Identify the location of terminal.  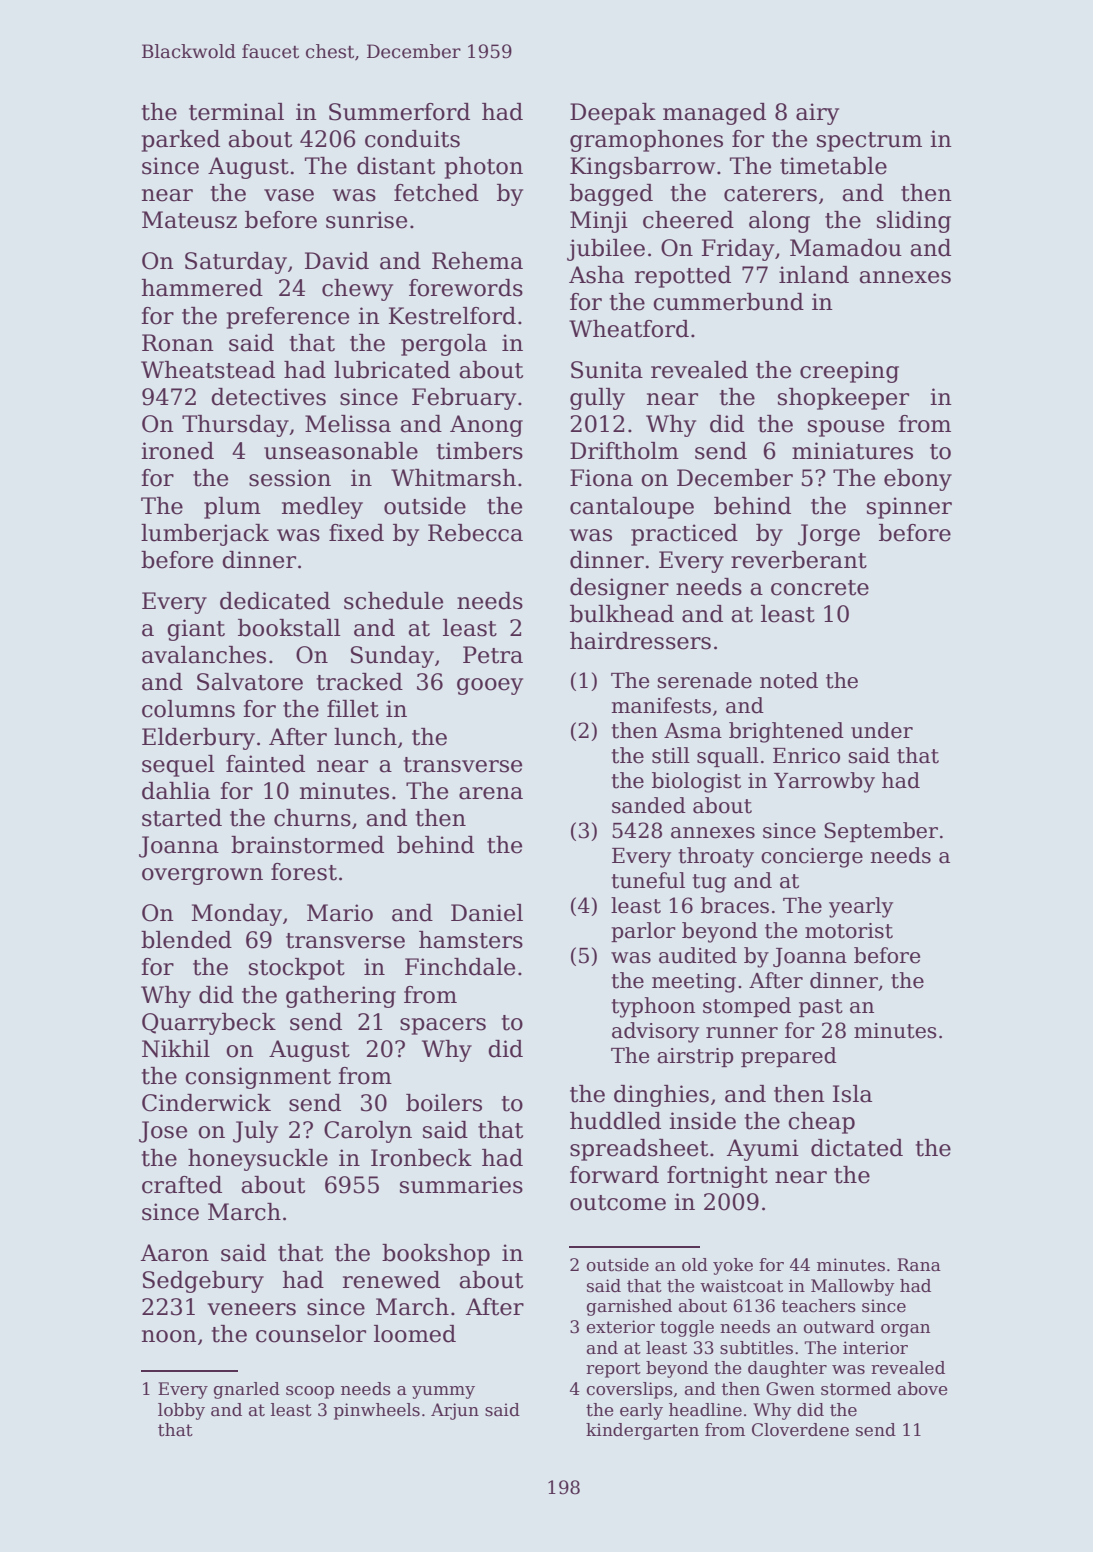
(236, 112).
